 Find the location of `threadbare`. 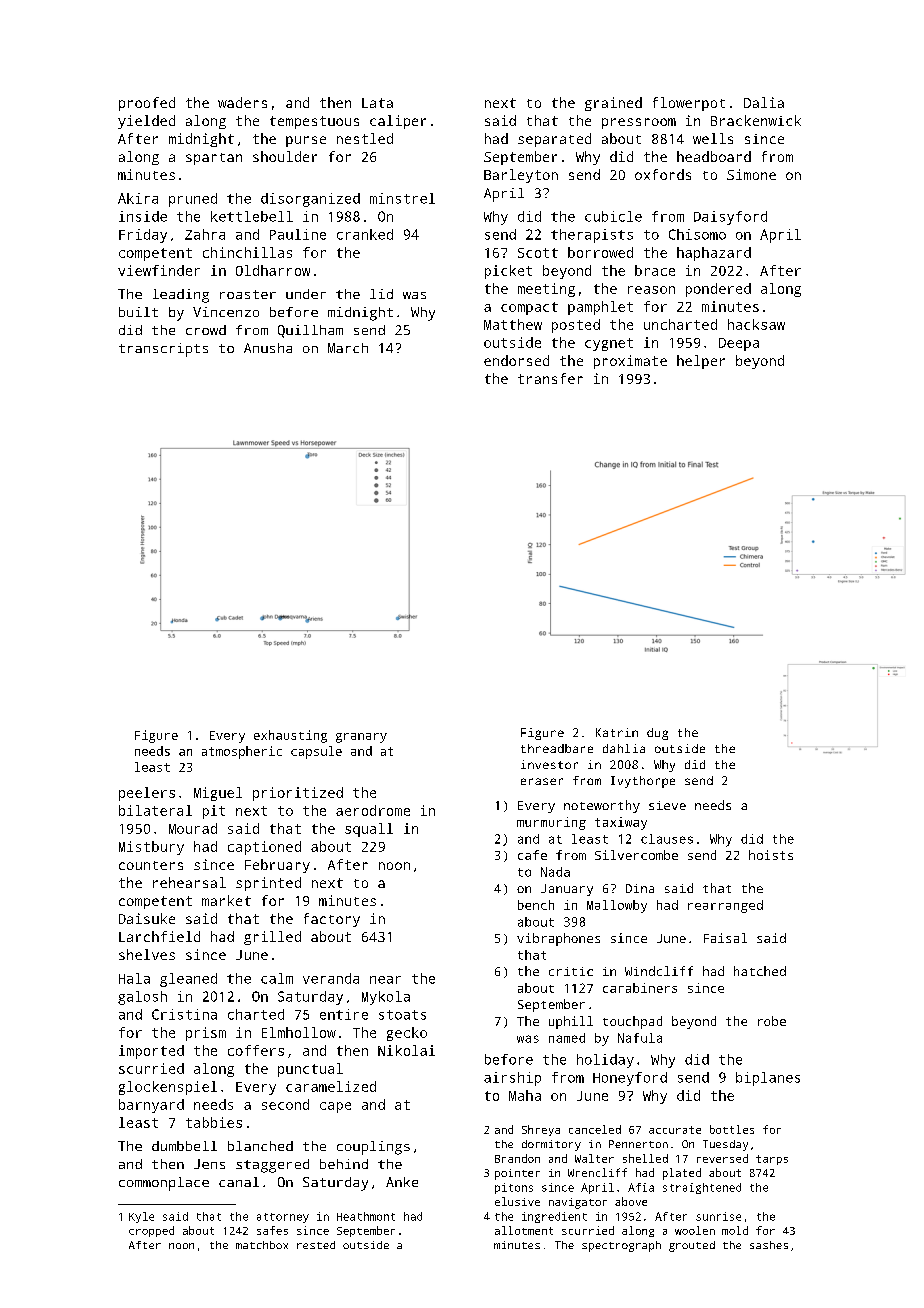

threadbare is located at coordinates (557, 748).
